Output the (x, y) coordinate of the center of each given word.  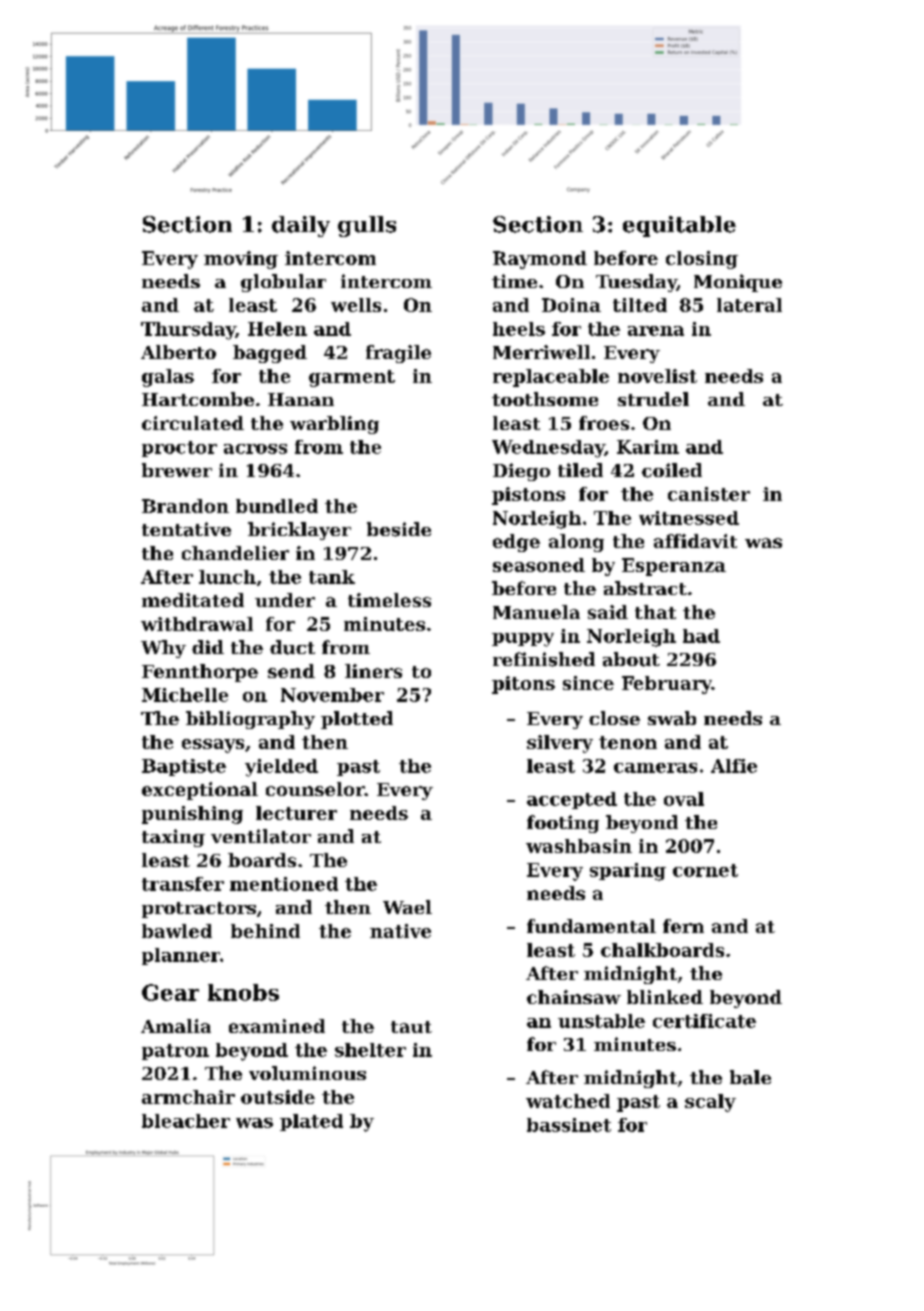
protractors (199, 910)
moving (241, 260)
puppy (523, 640)
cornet (705, 870)
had (701, 636)
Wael (407, 907)
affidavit (695, 541)
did (208, 647)
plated (311, 1122)
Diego (521, 472)
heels (519, 329)
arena (656, 331)
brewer (177, 470)
